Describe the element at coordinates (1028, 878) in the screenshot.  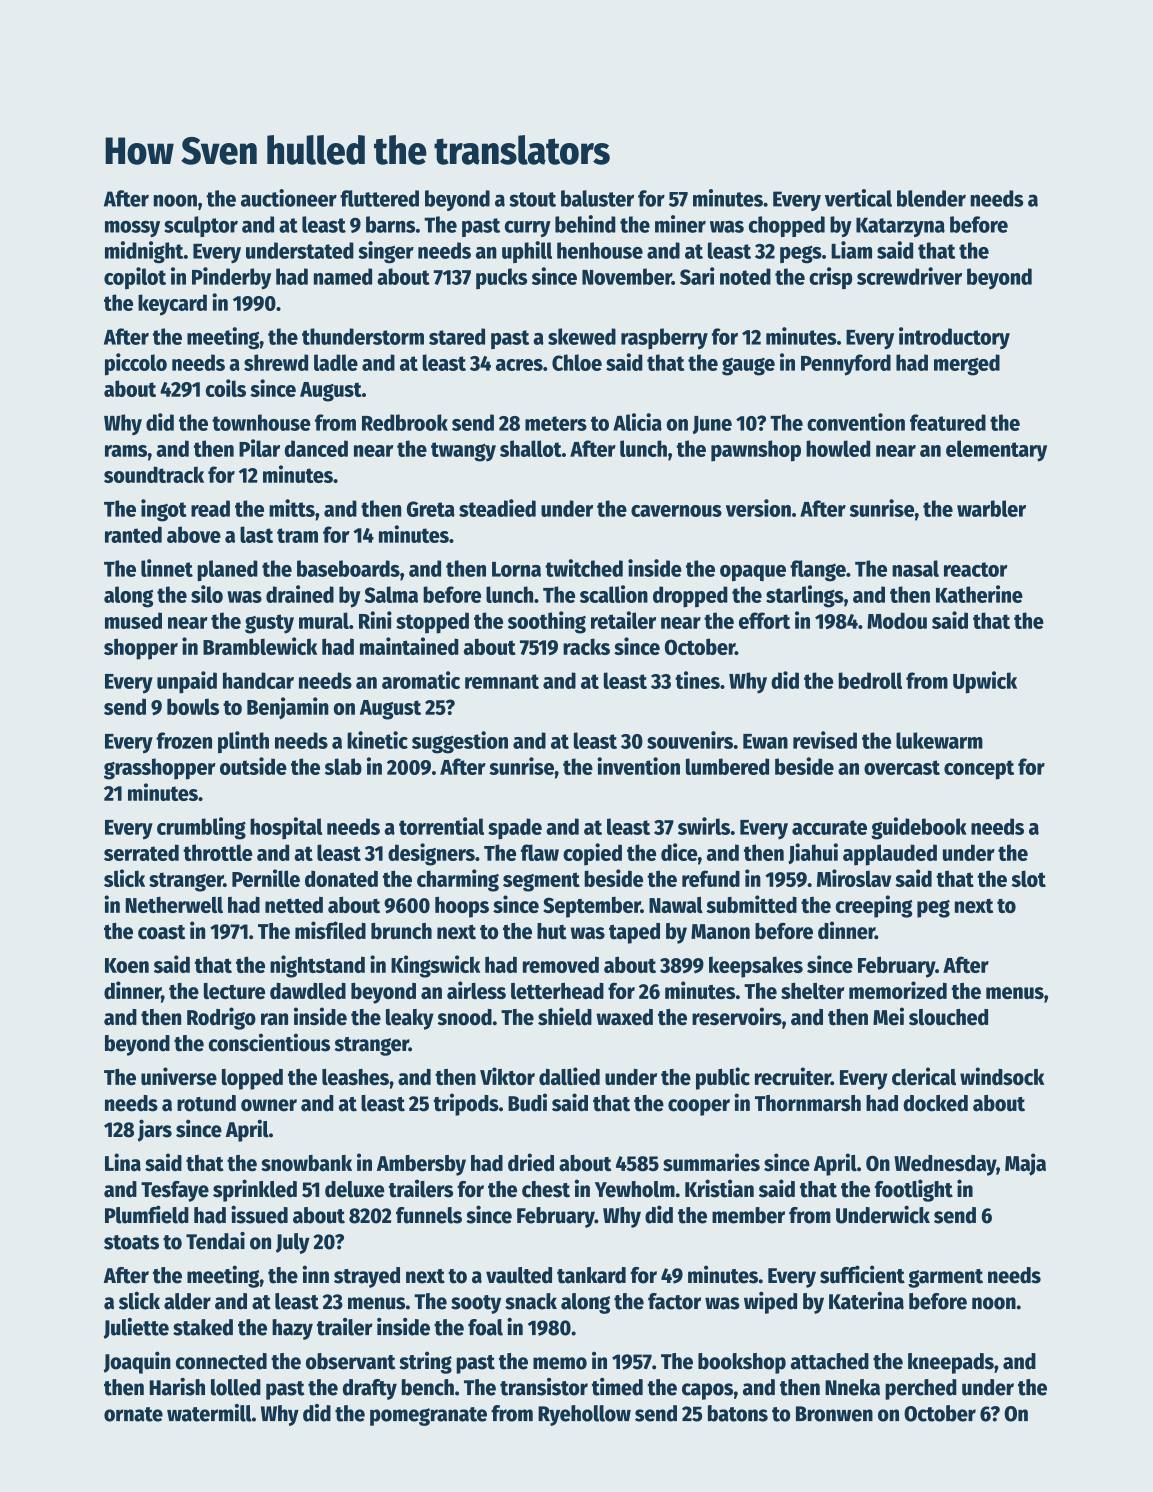
I see `slot` at that location.
